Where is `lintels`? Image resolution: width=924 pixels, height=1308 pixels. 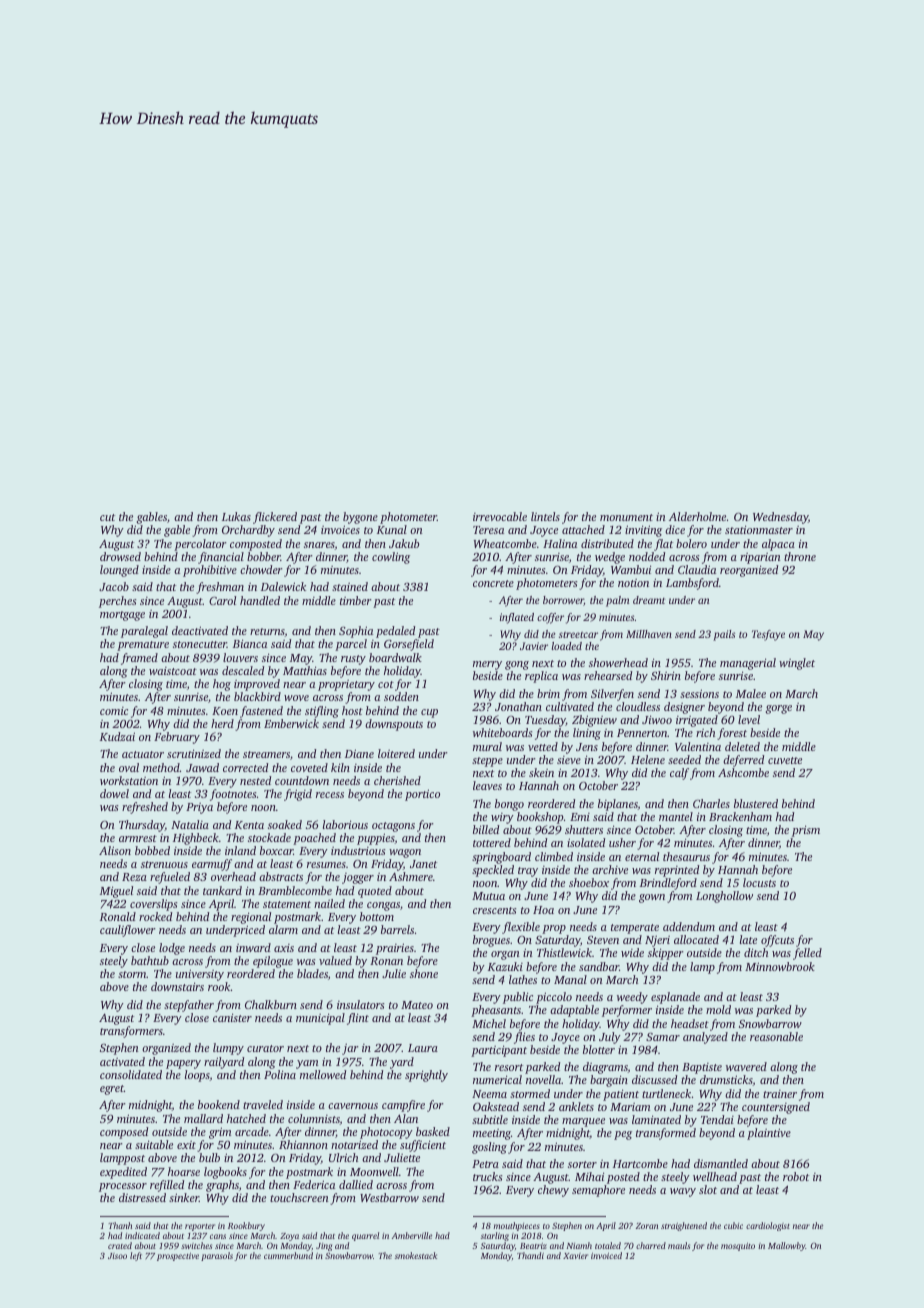 lintels is located at coordinates (545, 516).
